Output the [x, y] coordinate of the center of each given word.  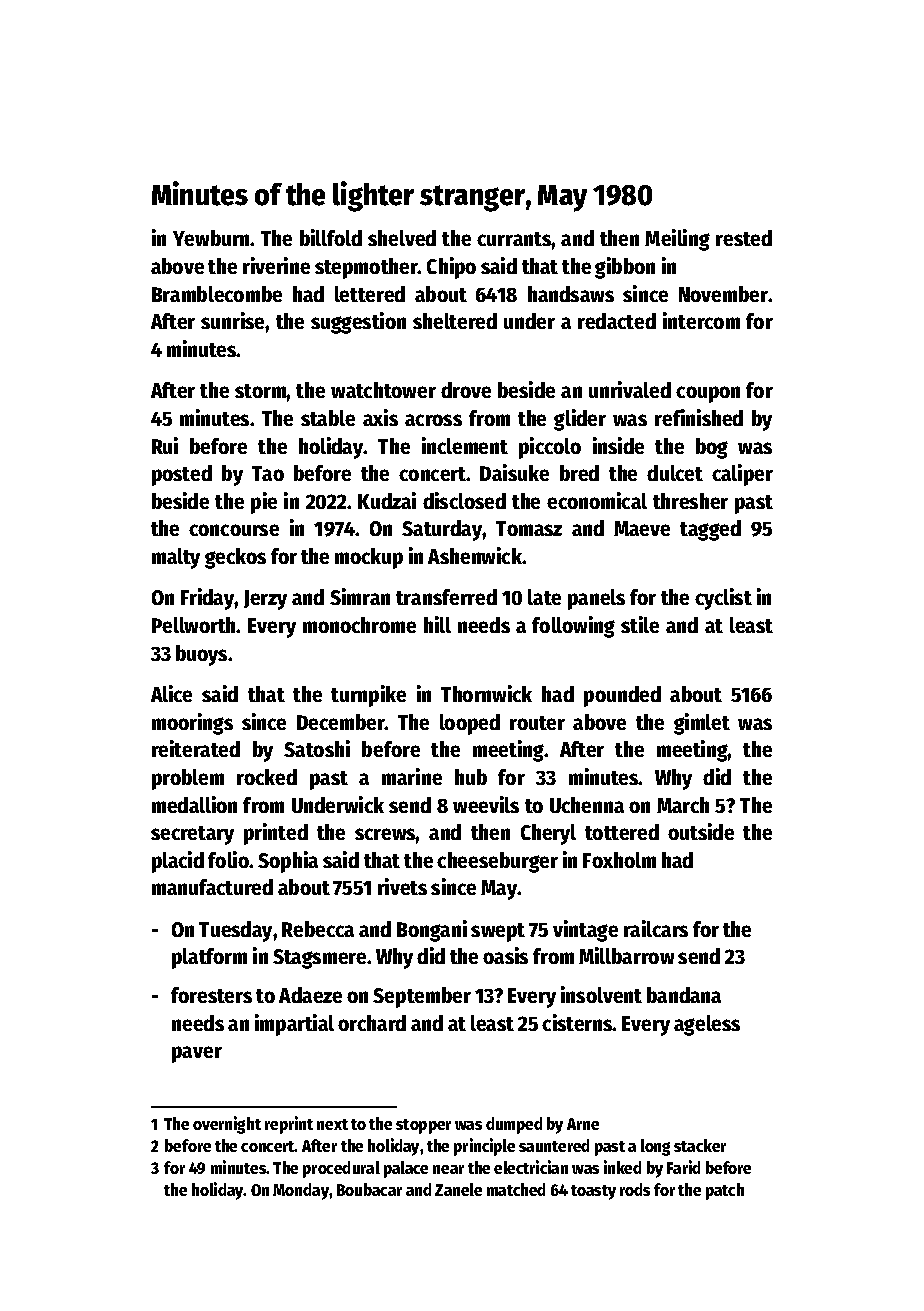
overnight [227, 1125]
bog [712, 448]
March [683, 805]
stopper [423, 1126]
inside [618, 445]
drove [466, 390]
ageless [707, 1025]
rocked [267, 777]
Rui [165, 445]
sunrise [233, 320]
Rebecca [318, 929]
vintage [585, 931]
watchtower [383, 390]
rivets [402, 886]
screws [385, 834]
